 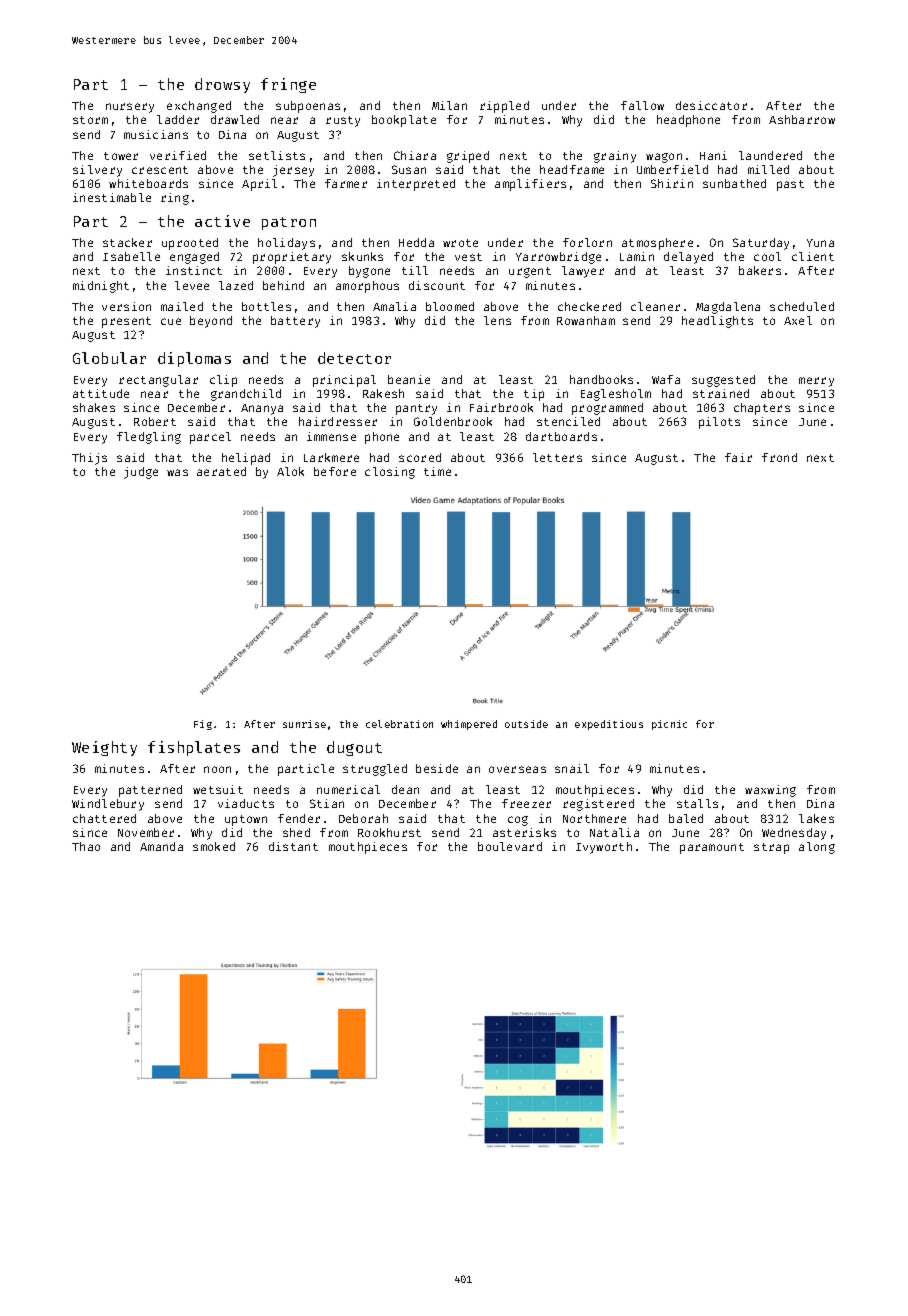 What do you see at coordinates (587, 242) in the screenshot?
I see `forlorn` at bounding box center [587, 242].
